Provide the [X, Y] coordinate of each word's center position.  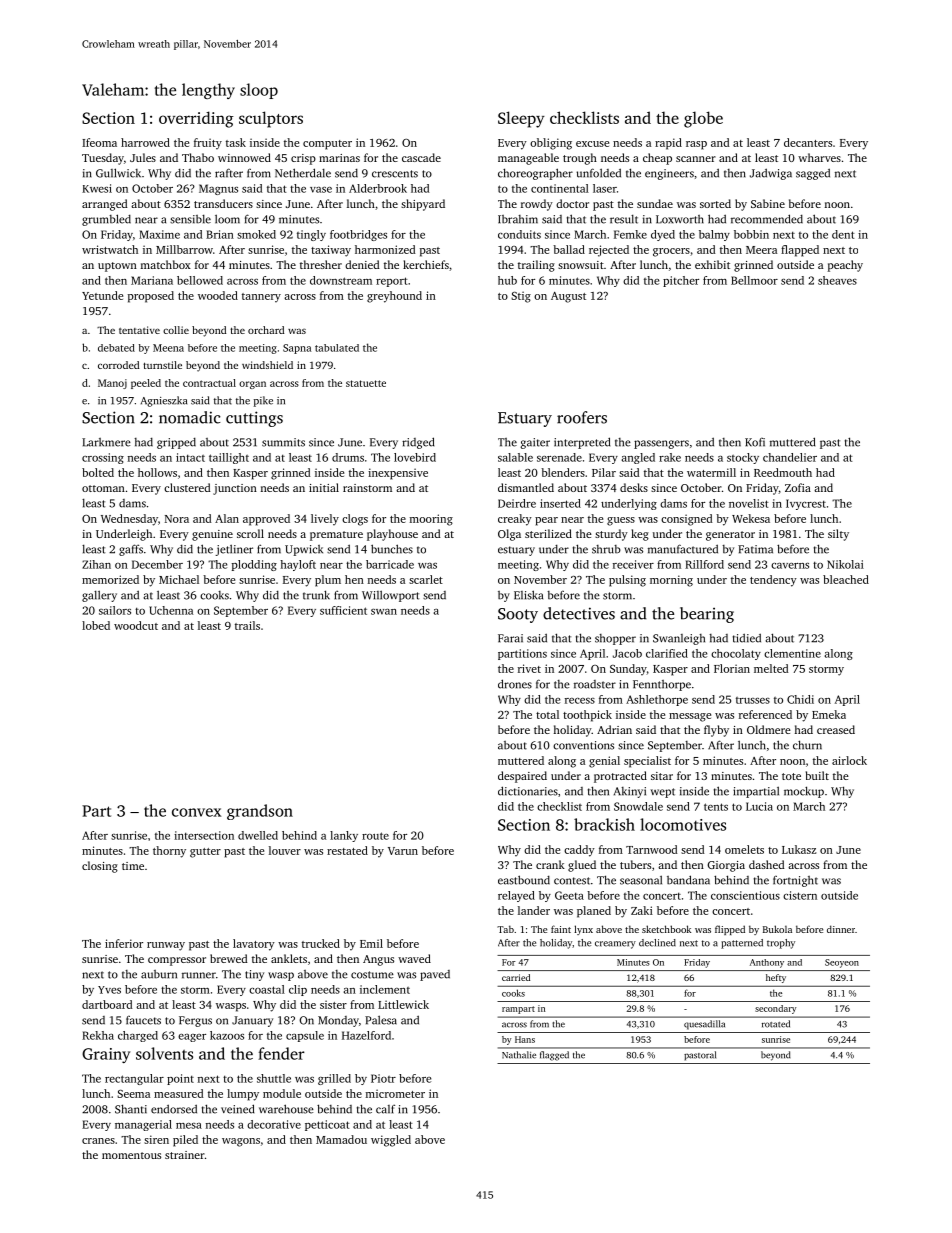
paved [435, 975]
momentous [131, 1155]
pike [263, 401]
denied [362, 264]
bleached [846, 579]
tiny [254, 975]
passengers [661, 444]
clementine [792, 653]
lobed [96, 625]
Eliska [528, 595]
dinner [841, 929]
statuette [366, 383]
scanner [696, 159]
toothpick [587, 716]
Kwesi [97, 188]
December [157, 564]
